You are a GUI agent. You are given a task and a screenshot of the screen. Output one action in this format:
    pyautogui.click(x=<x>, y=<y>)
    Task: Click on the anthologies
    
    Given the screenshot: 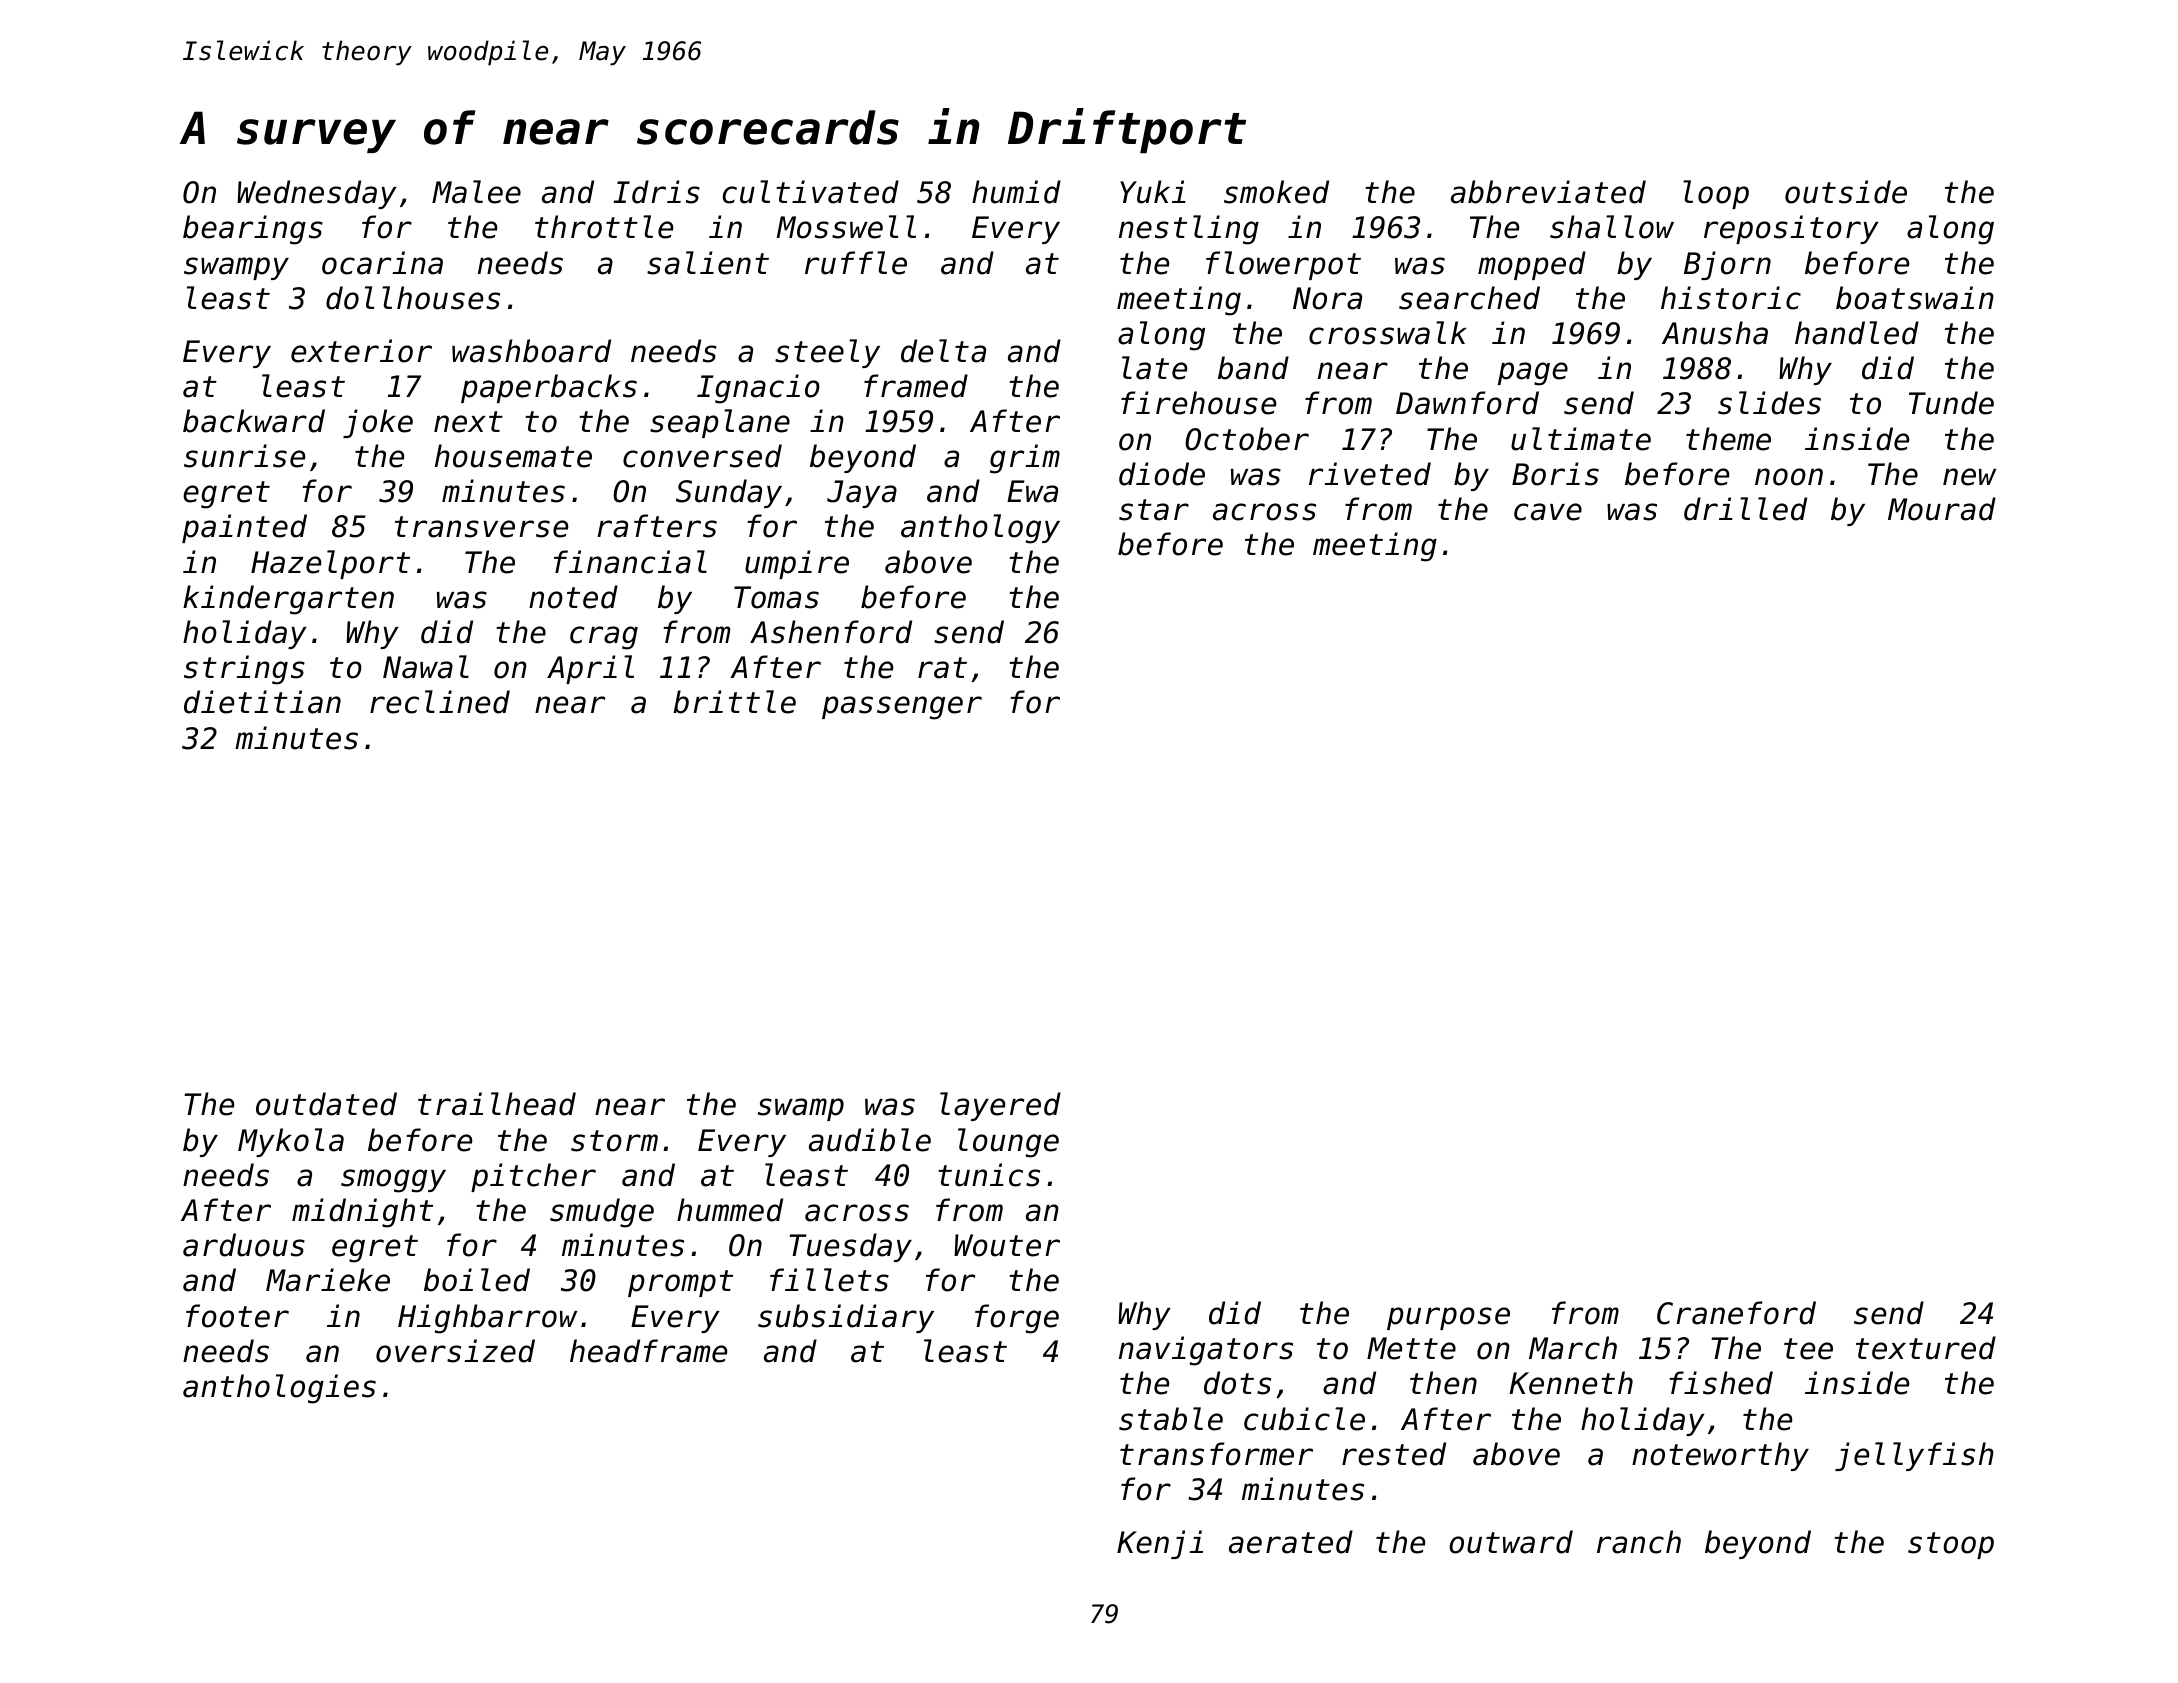 What is the action you would take?
    pyautogui.click(x=279, y=1389)
